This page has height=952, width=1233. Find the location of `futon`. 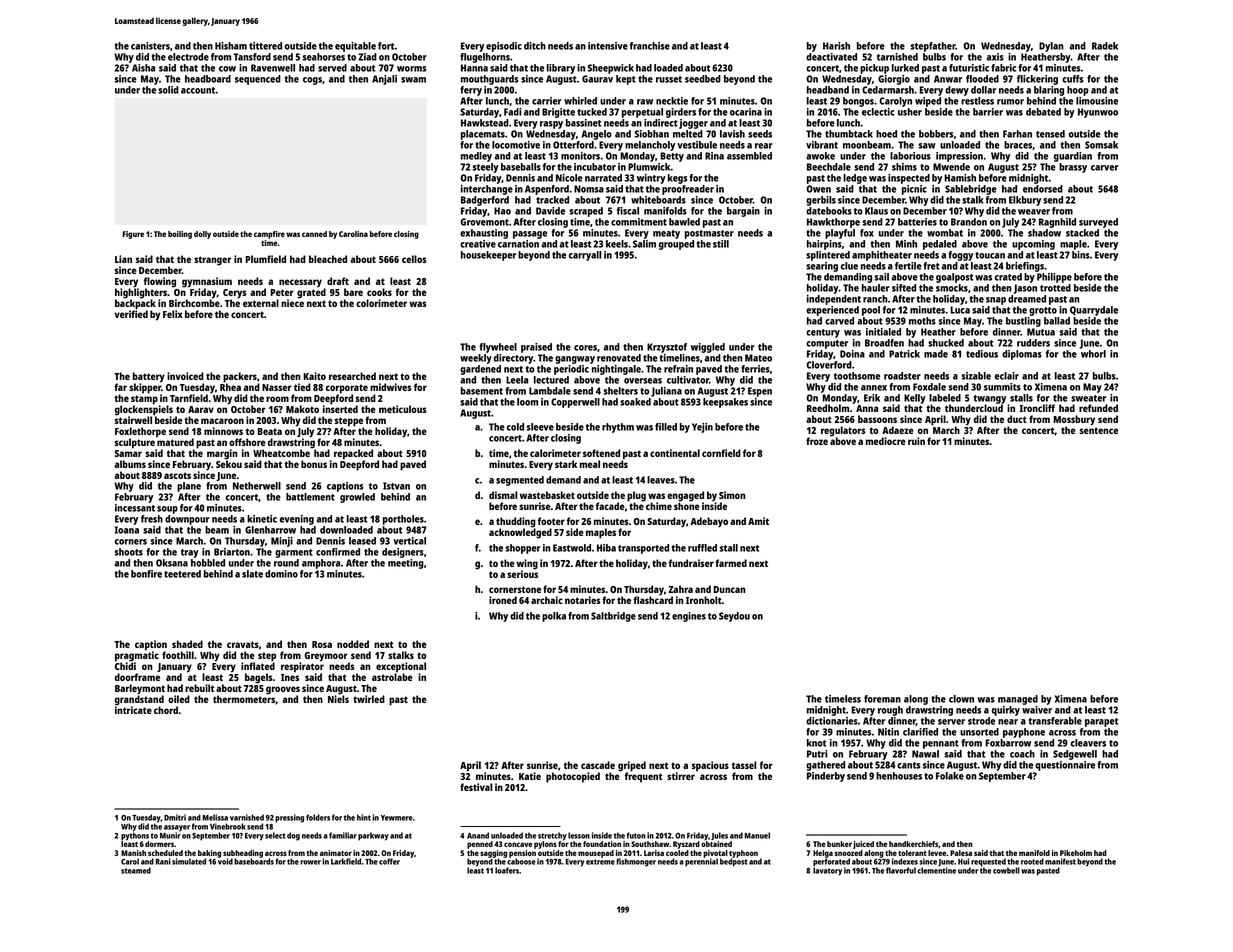

futon is located at coordinates (636, 835).
